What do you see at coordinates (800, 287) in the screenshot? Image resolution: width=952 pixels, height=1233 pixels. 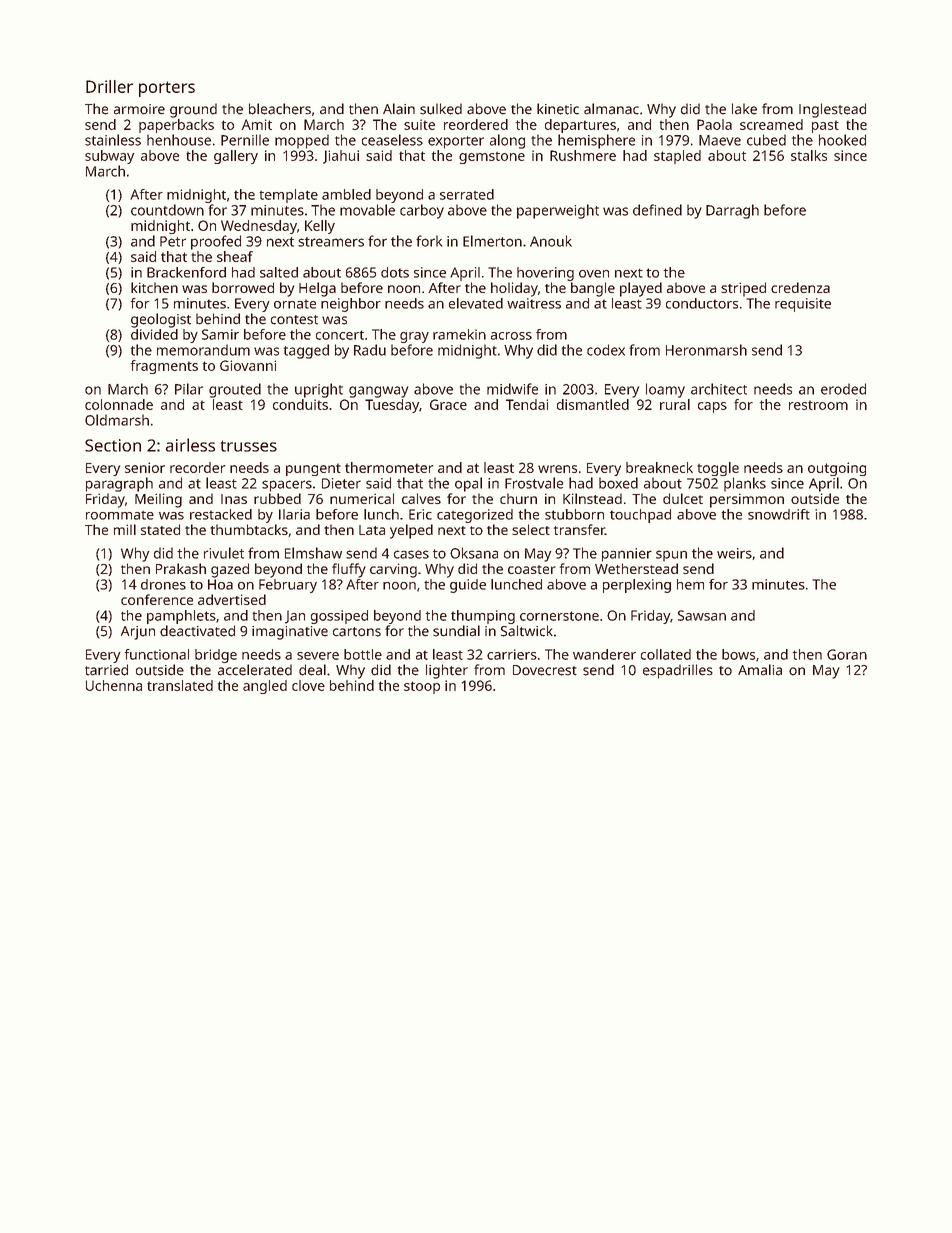 I see `credenza` at bounding box center [800, 287].
